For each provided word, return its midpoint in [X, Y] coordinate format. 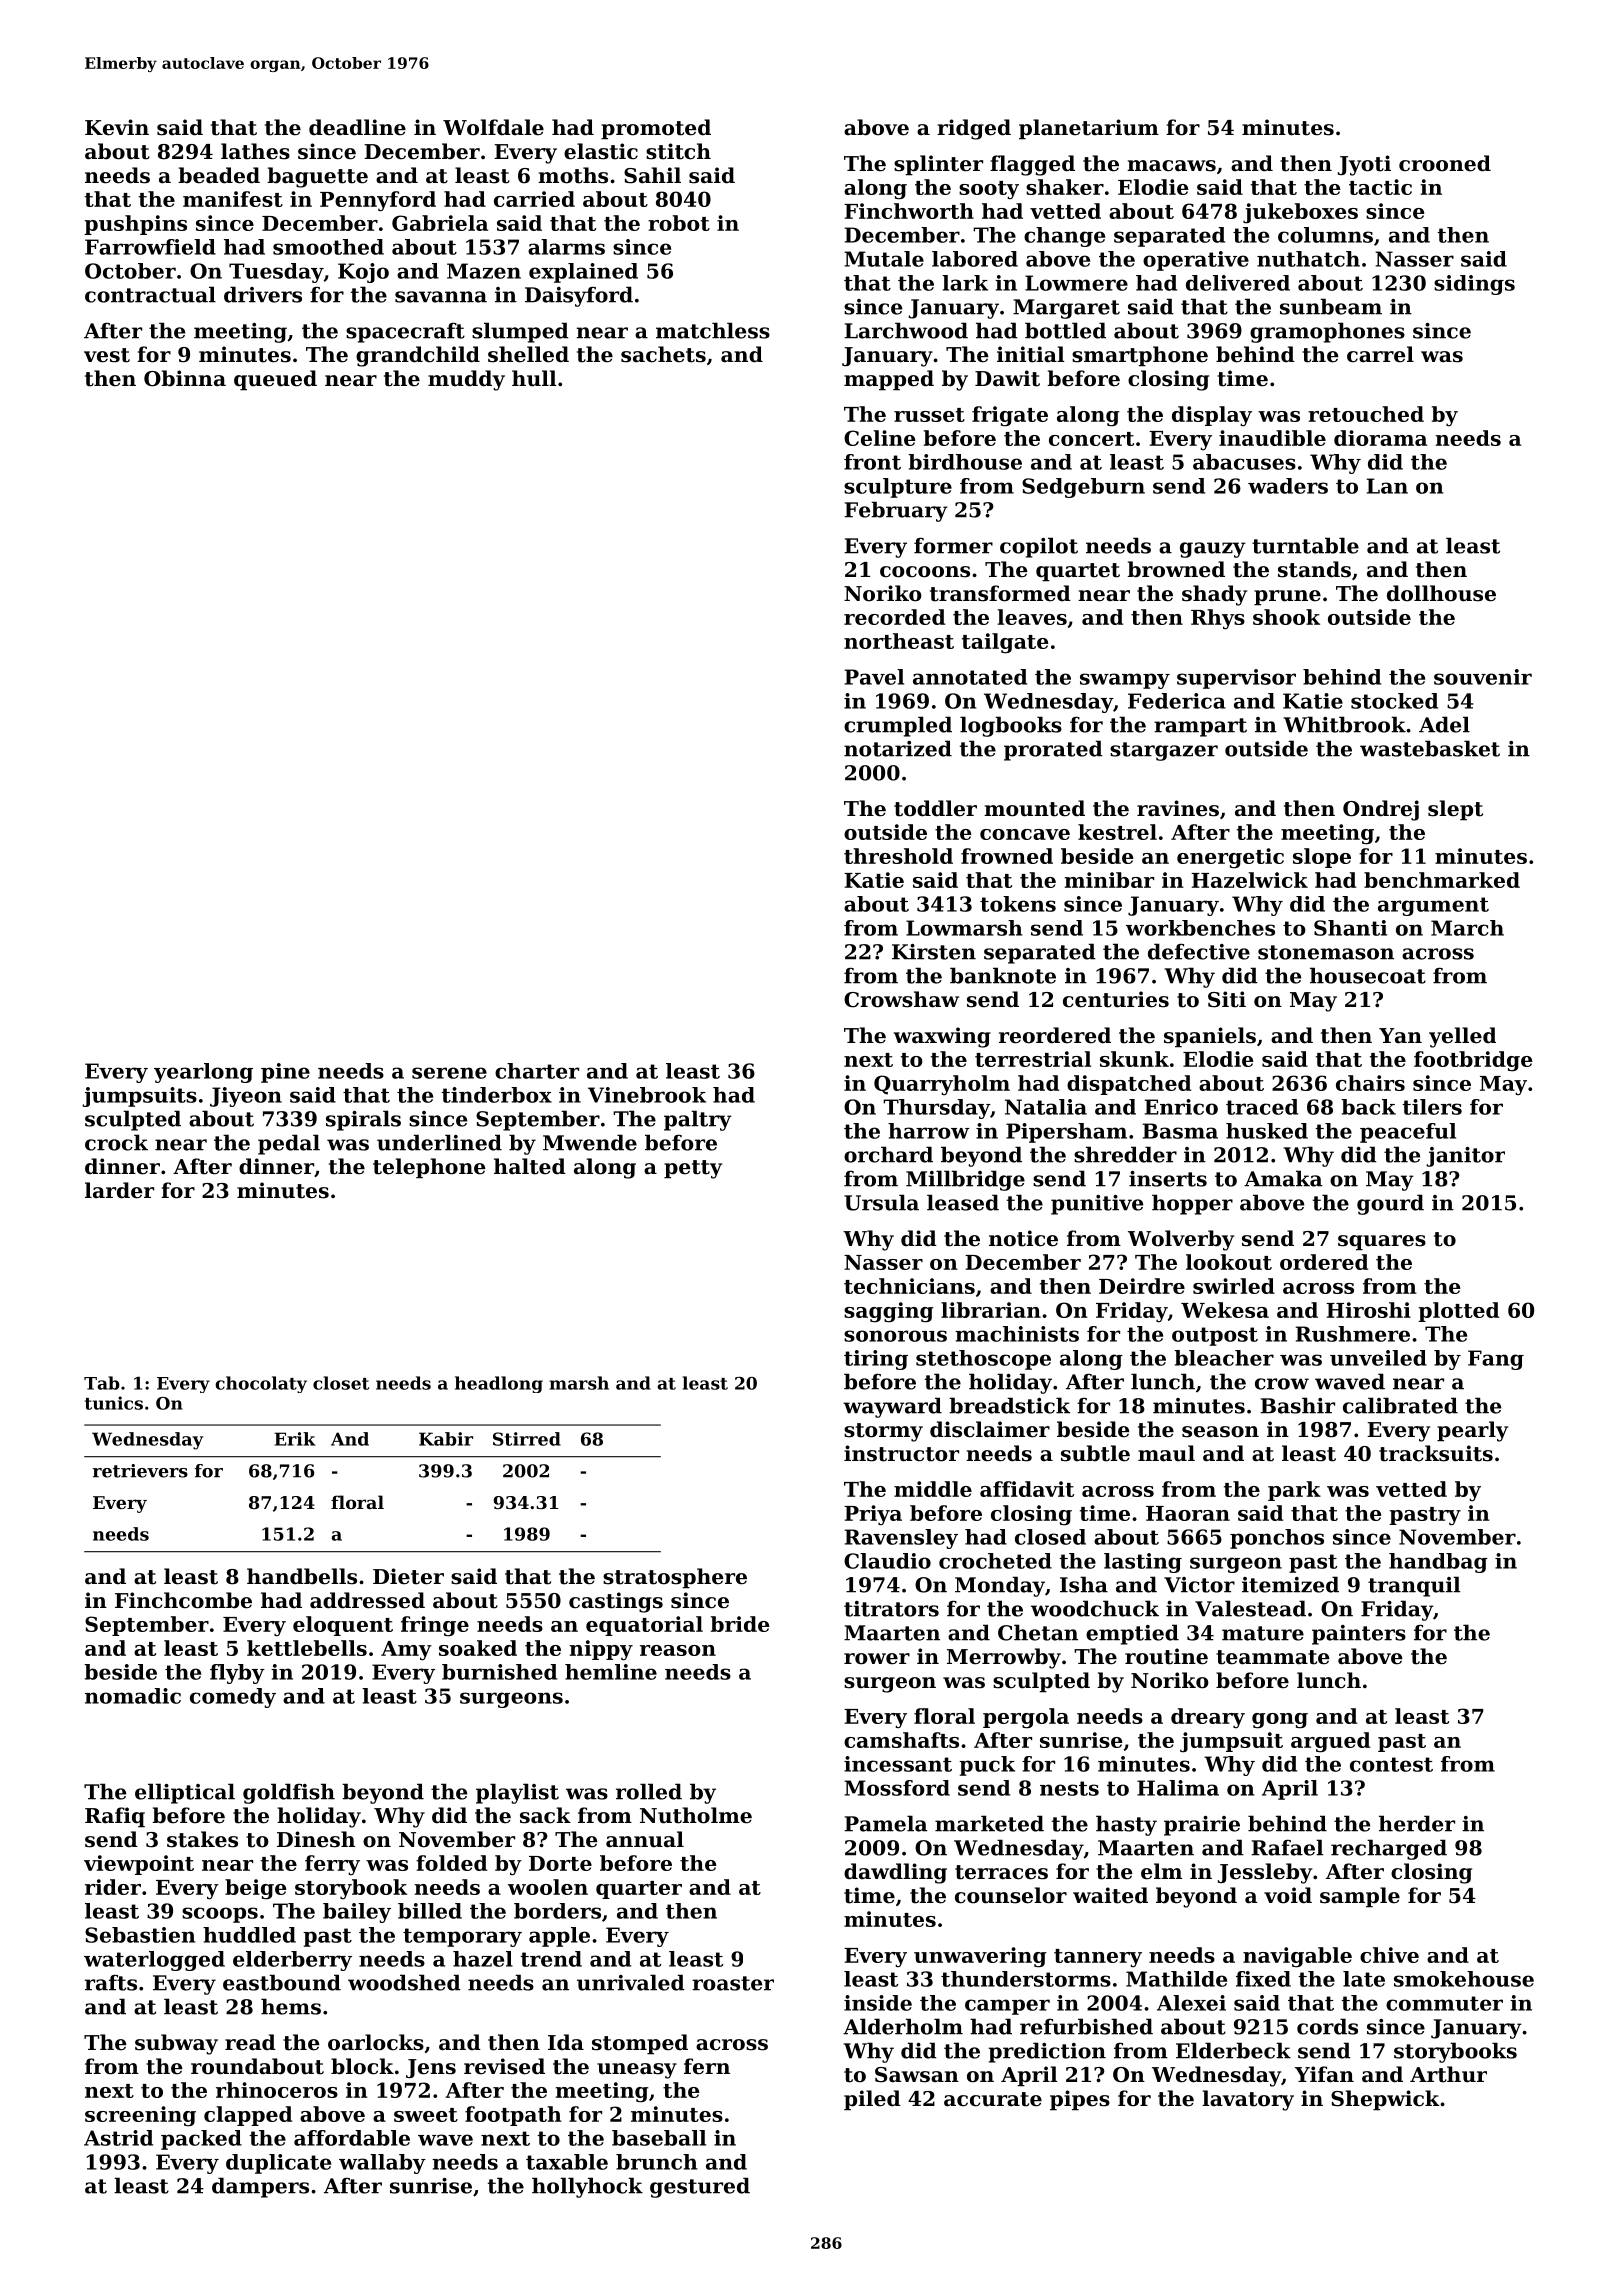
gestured [700, 2187]
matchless [713, 330]
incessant [898, 1764]
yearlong [203, 1073]
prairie [1202, 1826]
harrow [928, 1131]
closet [341, 1383]
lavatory [1248, 2100]
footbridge [1473, 1061]
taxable [567, 2162]
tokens [1018, 904]
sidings [1474, 285]
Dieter [408, 1576]
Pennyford [378, 201]
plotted [1458, 1312]
